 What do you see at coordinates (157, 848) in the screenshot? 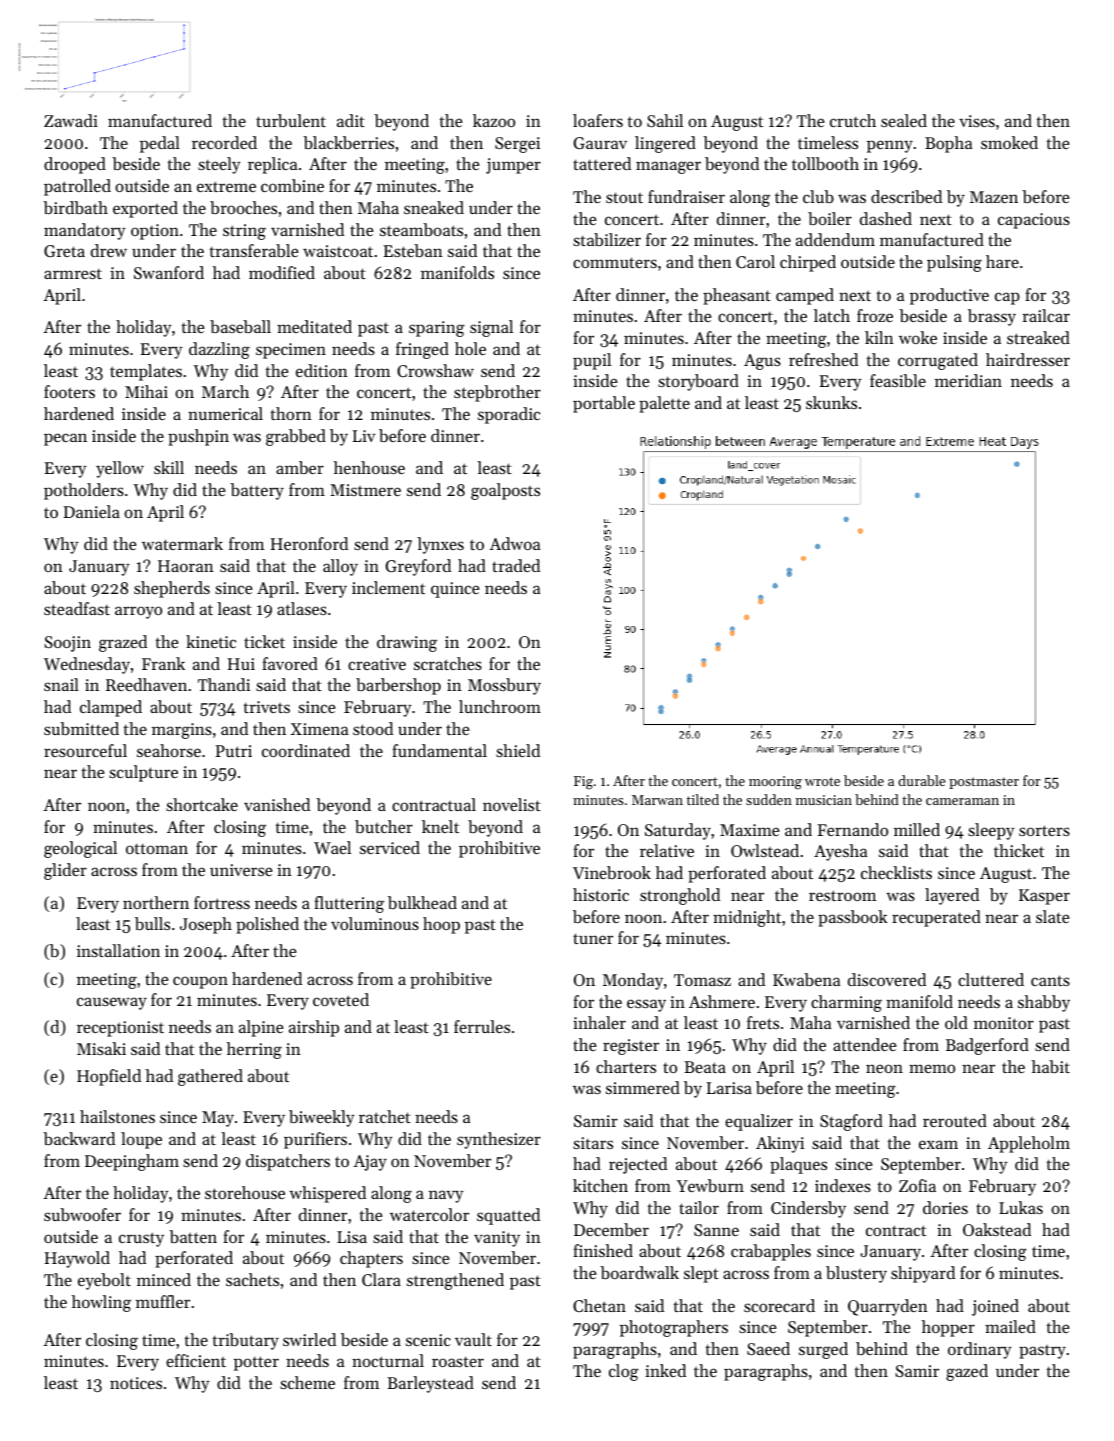
I see `ottoman` at bounding box center [157, 848].
